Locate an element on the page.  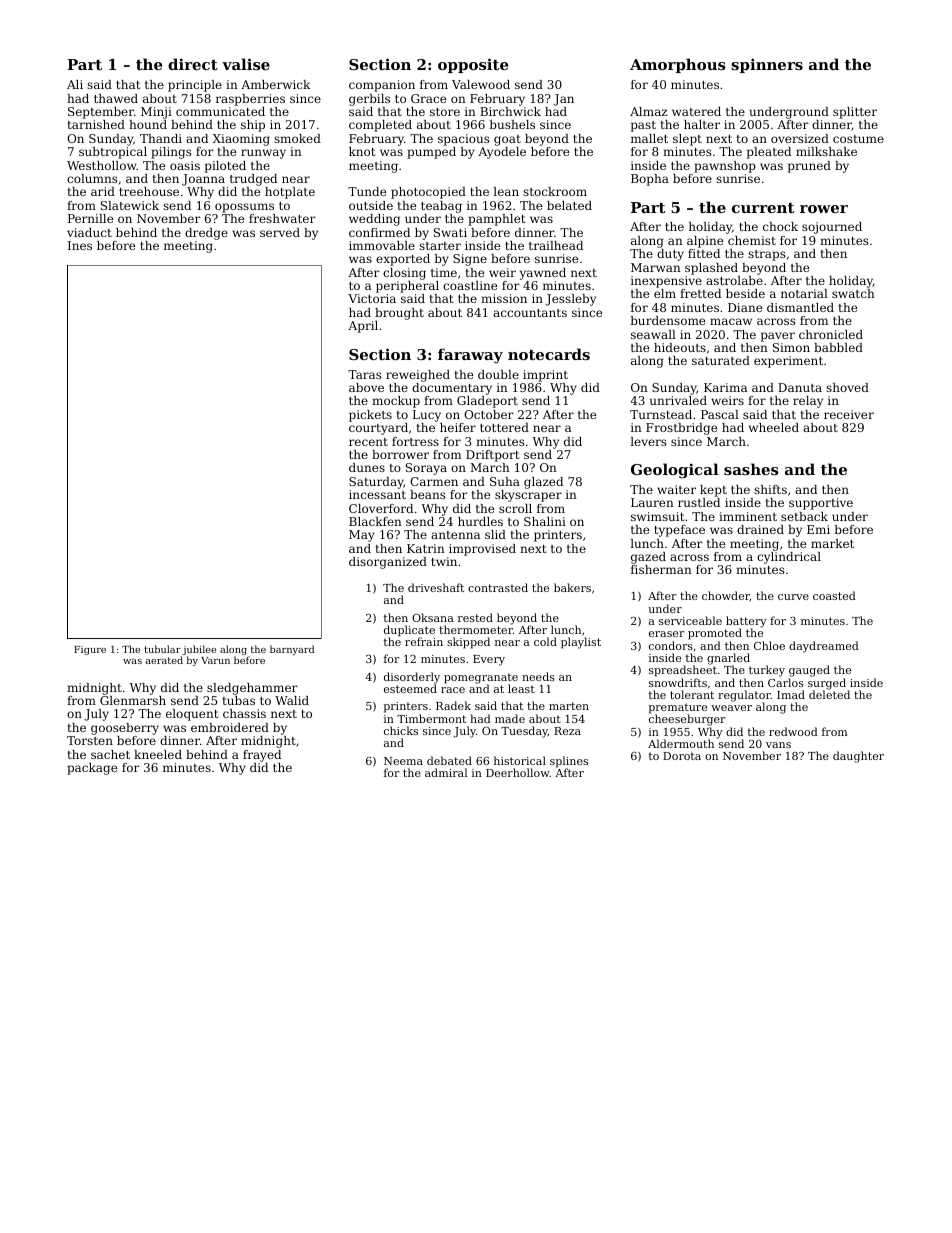
Diane is located at coordinates (745, 307).
